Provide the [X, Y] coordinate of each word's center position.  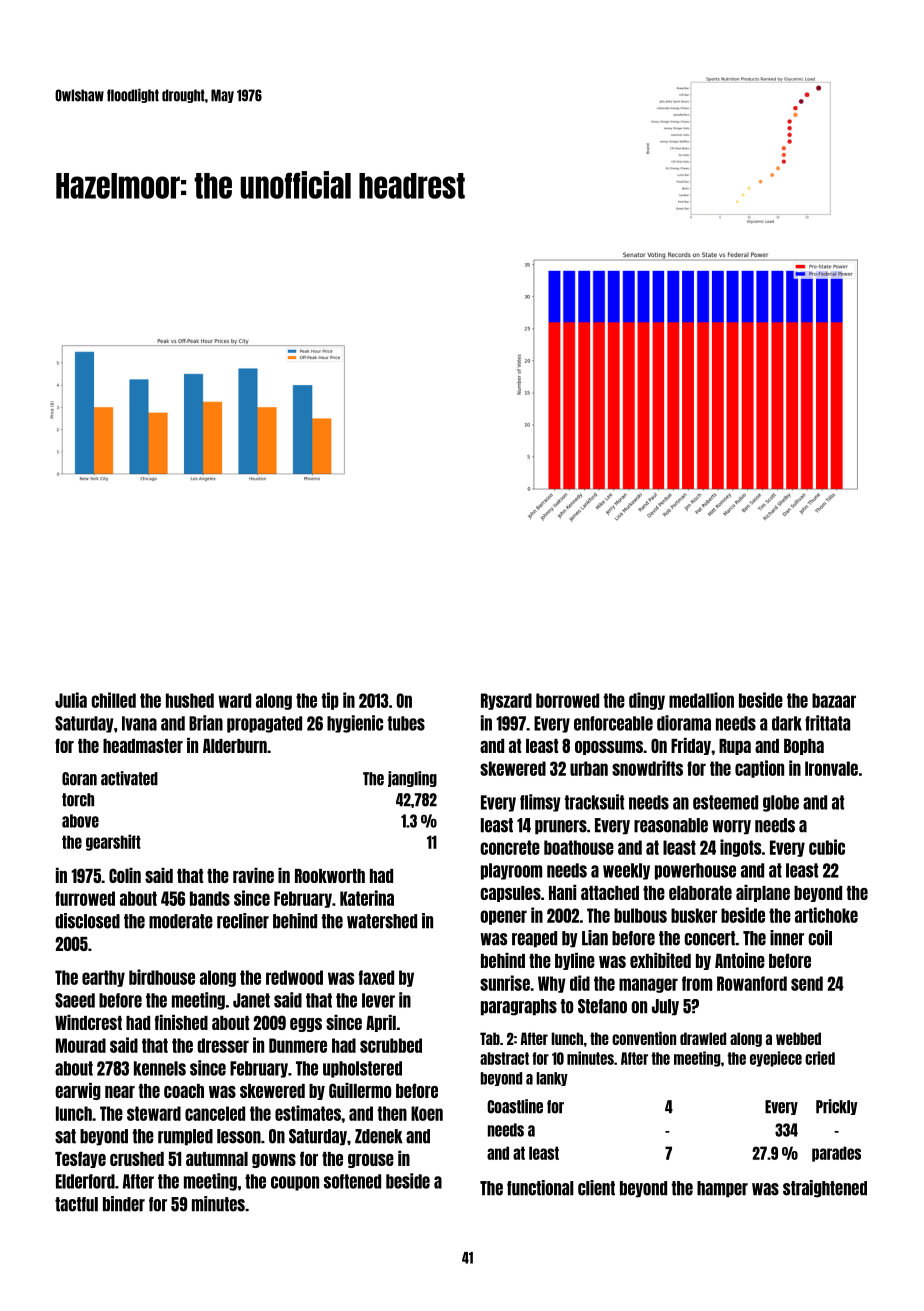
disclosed [87, 921]
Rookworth [330, 876]
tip [330, 701]
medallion [701, 700]
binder [124, 1204]
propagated [264, 724]
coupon [295, 1183]
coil [820, 938]
